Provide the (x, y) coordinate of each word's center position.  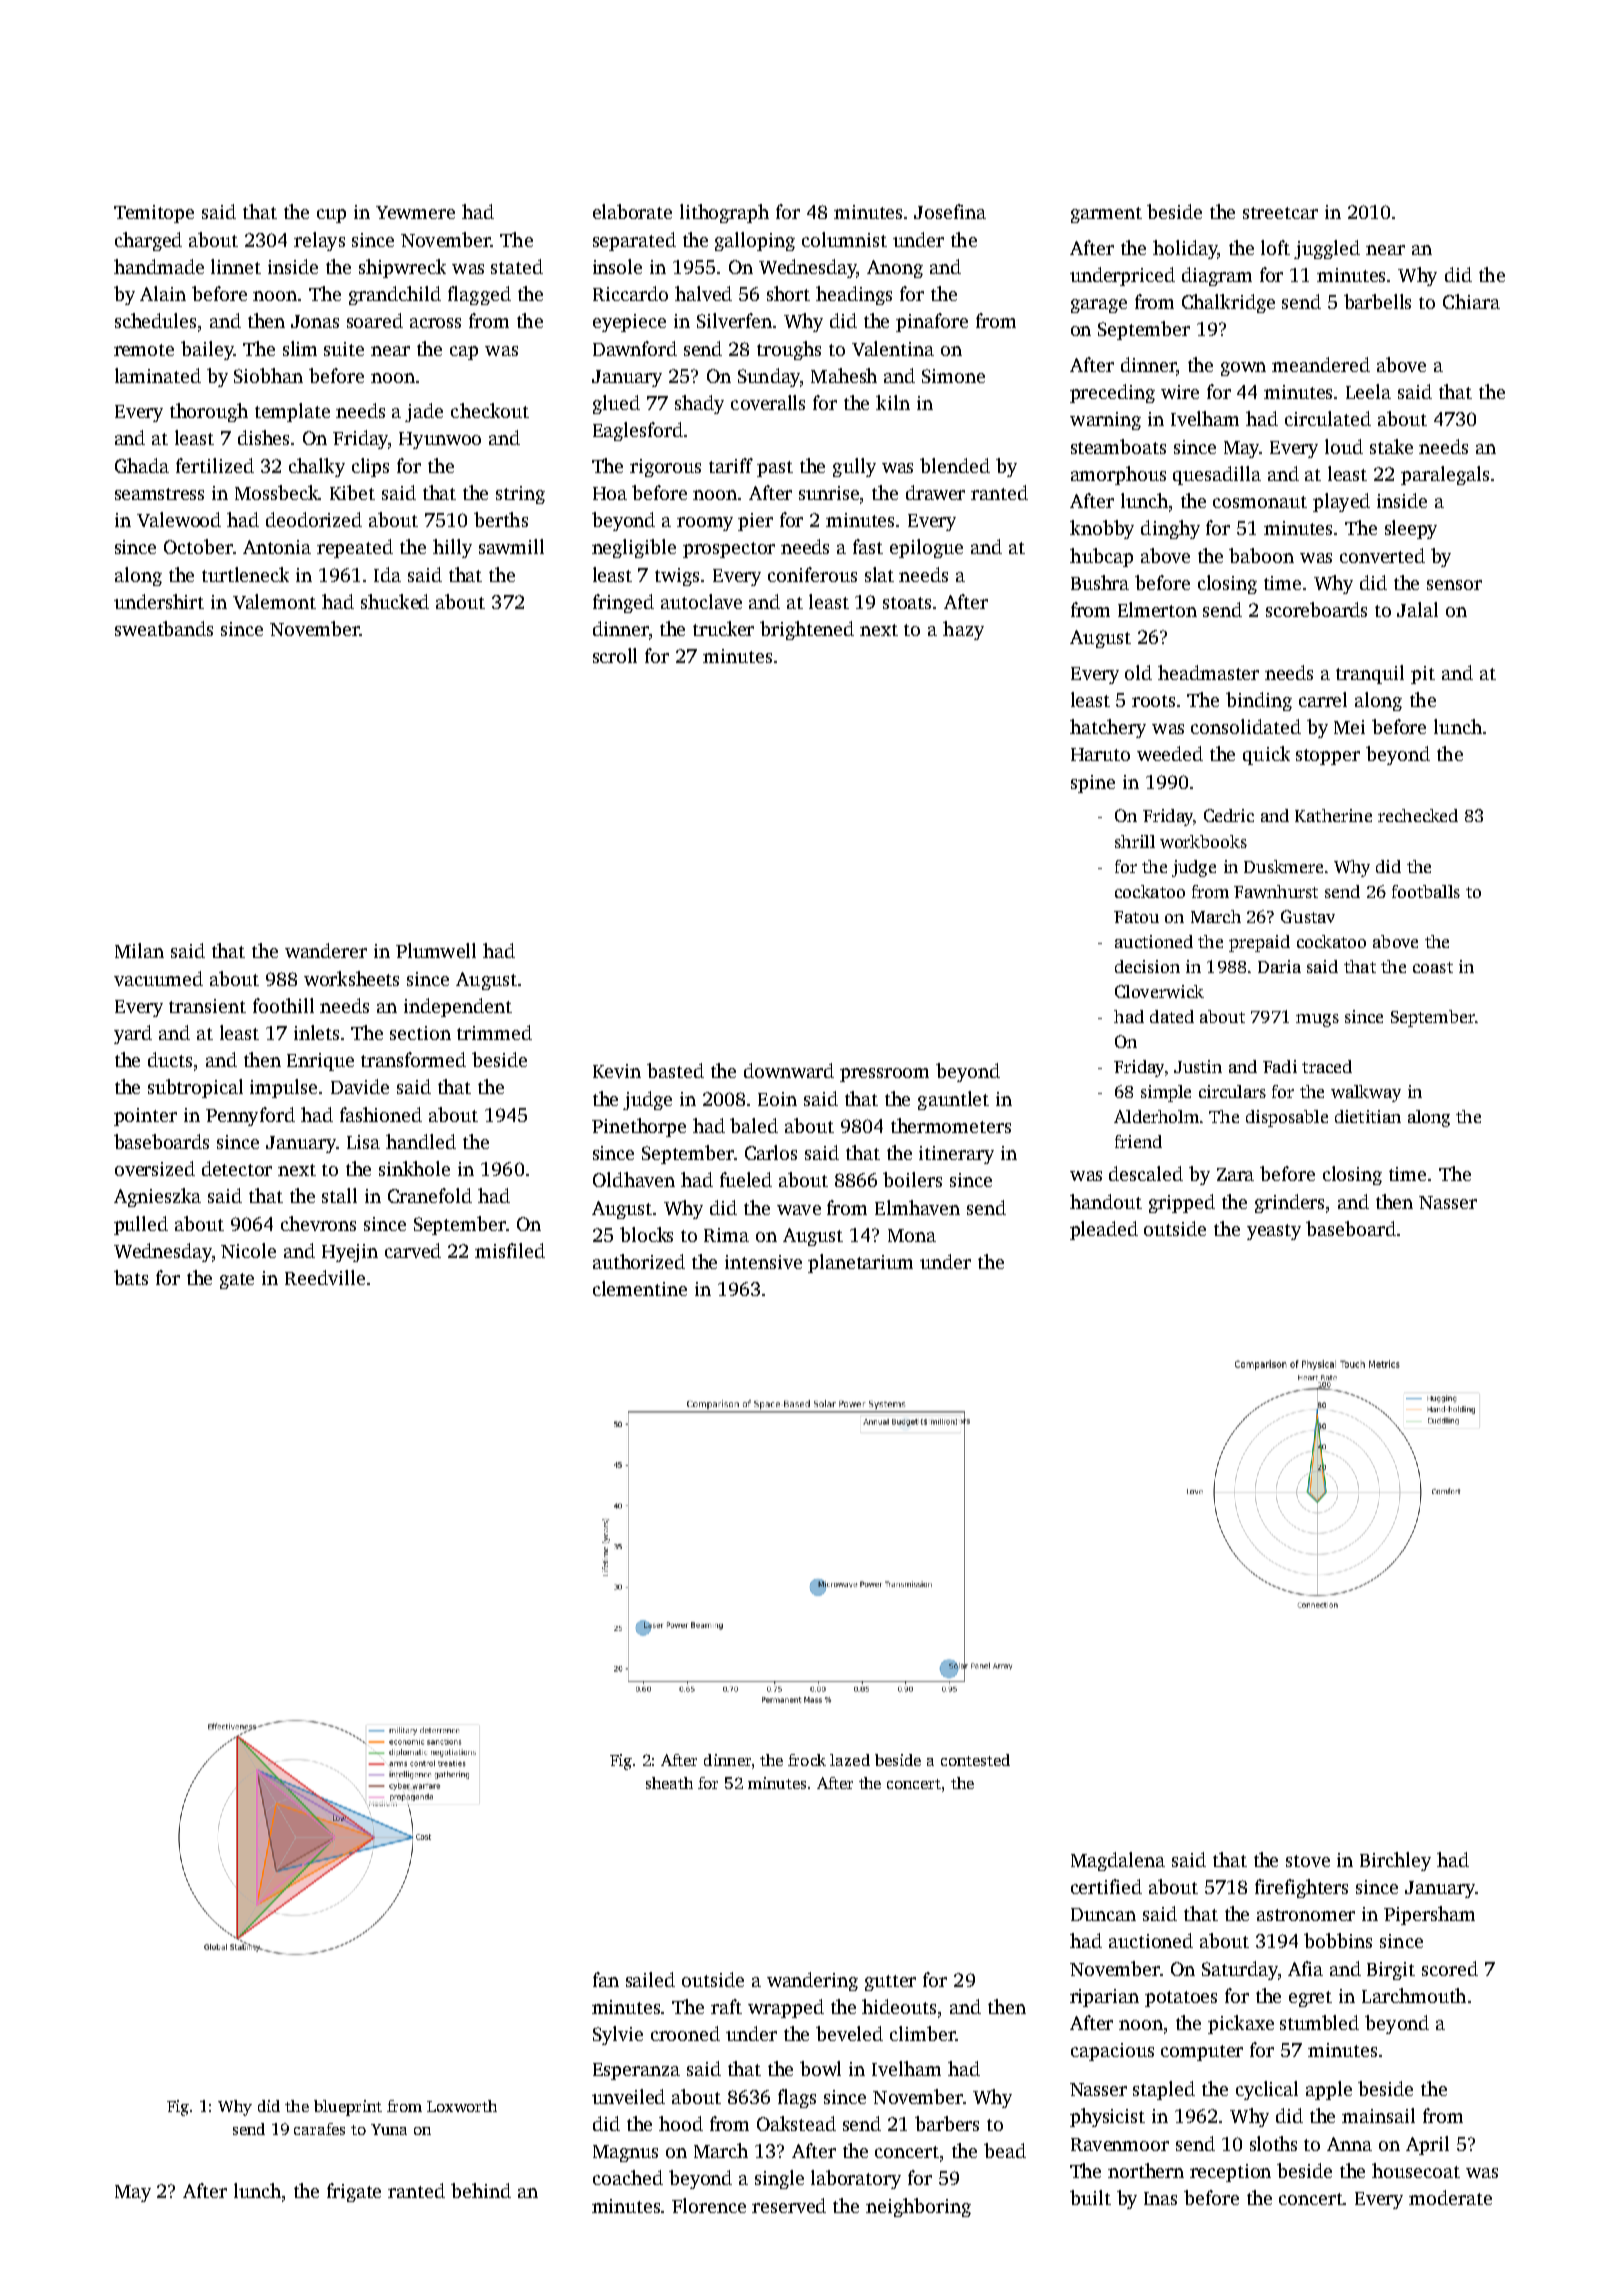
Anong (895, 269)
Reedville (325, 1277)
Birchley (1395, 1861)
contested (975, 1760)
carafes (319, 2129)
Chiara (1471, 301)
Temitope (154, 214)
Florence (709, 2205)
